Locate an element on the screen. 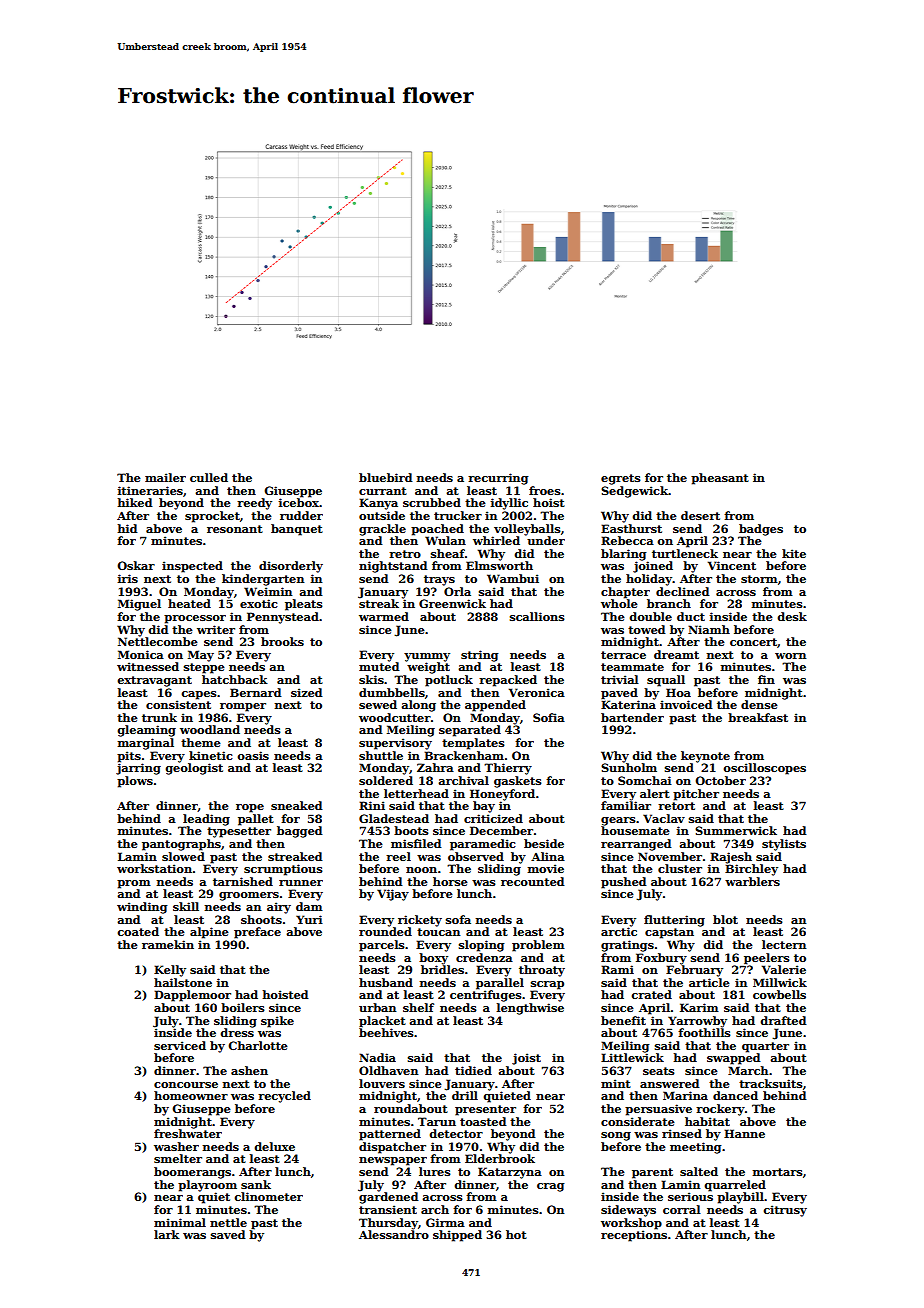 The height and width of the screenshot is (1308, 924). sofa is located at coordinates (458, 919).
